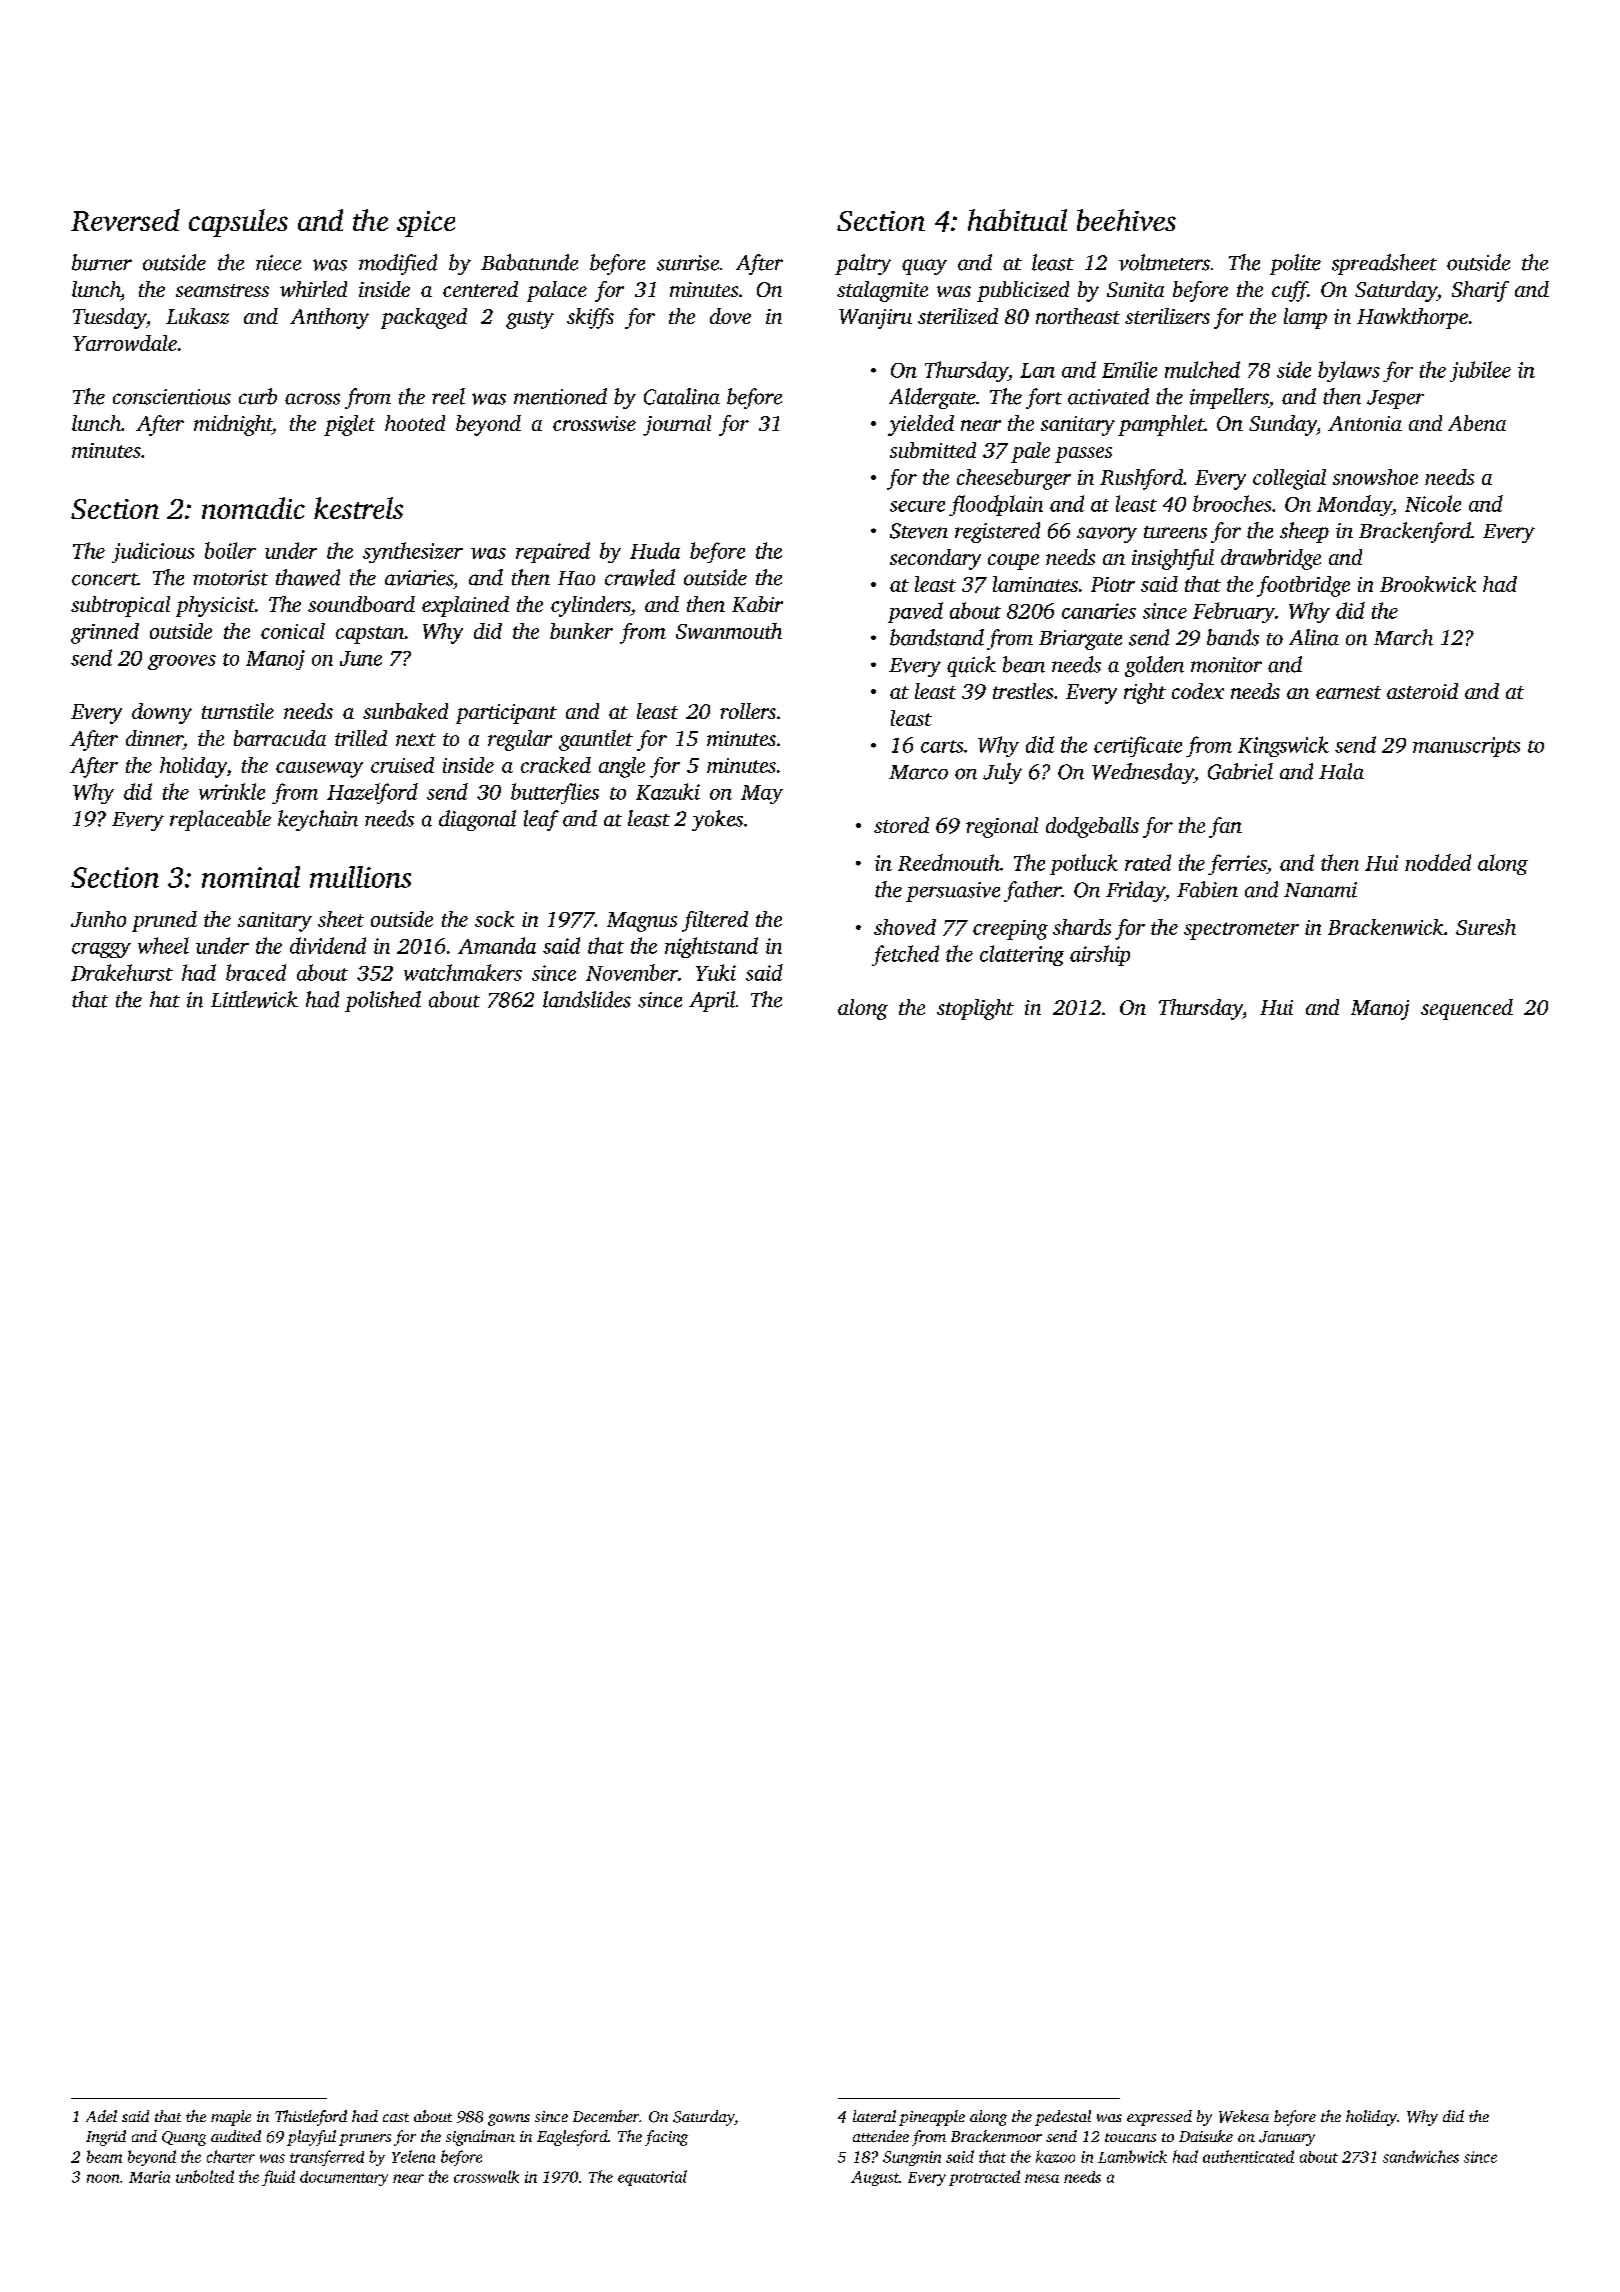 The height and width of the screenshot is (2292, 1620). Describe the element at coordinates (1467, 1009) in the screenshot. I see `sequenced` at that location.
